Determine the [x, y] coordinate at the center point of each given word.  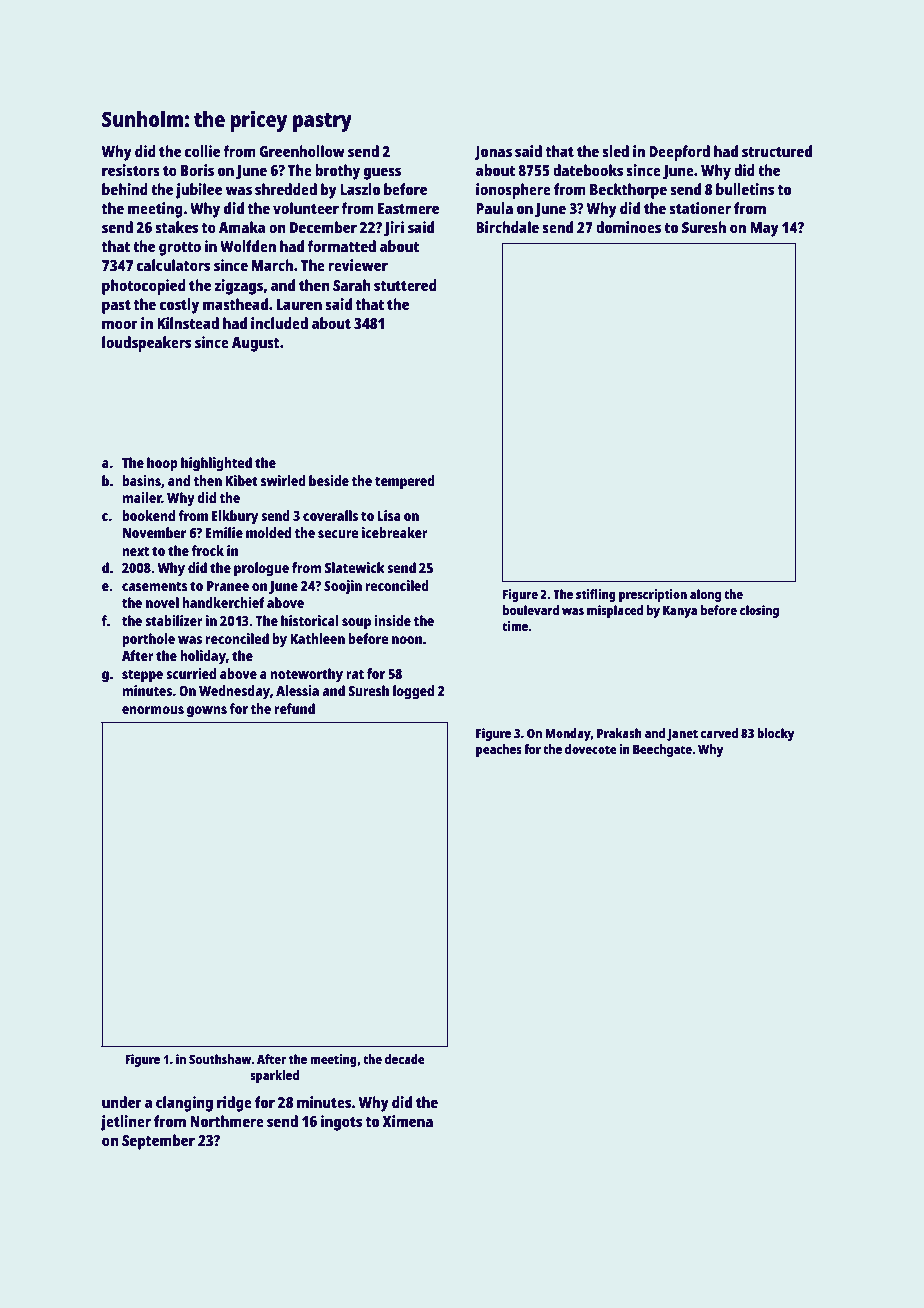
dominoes [628, 227]
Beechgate [662, 750]
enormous [153, 710]
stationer [700, 208]
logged [413, 692]
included [279, 323]
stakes [176, 227]
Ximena [408, 1121]
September [158, 1142]
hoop [162, 464]
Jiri [394, 229]
